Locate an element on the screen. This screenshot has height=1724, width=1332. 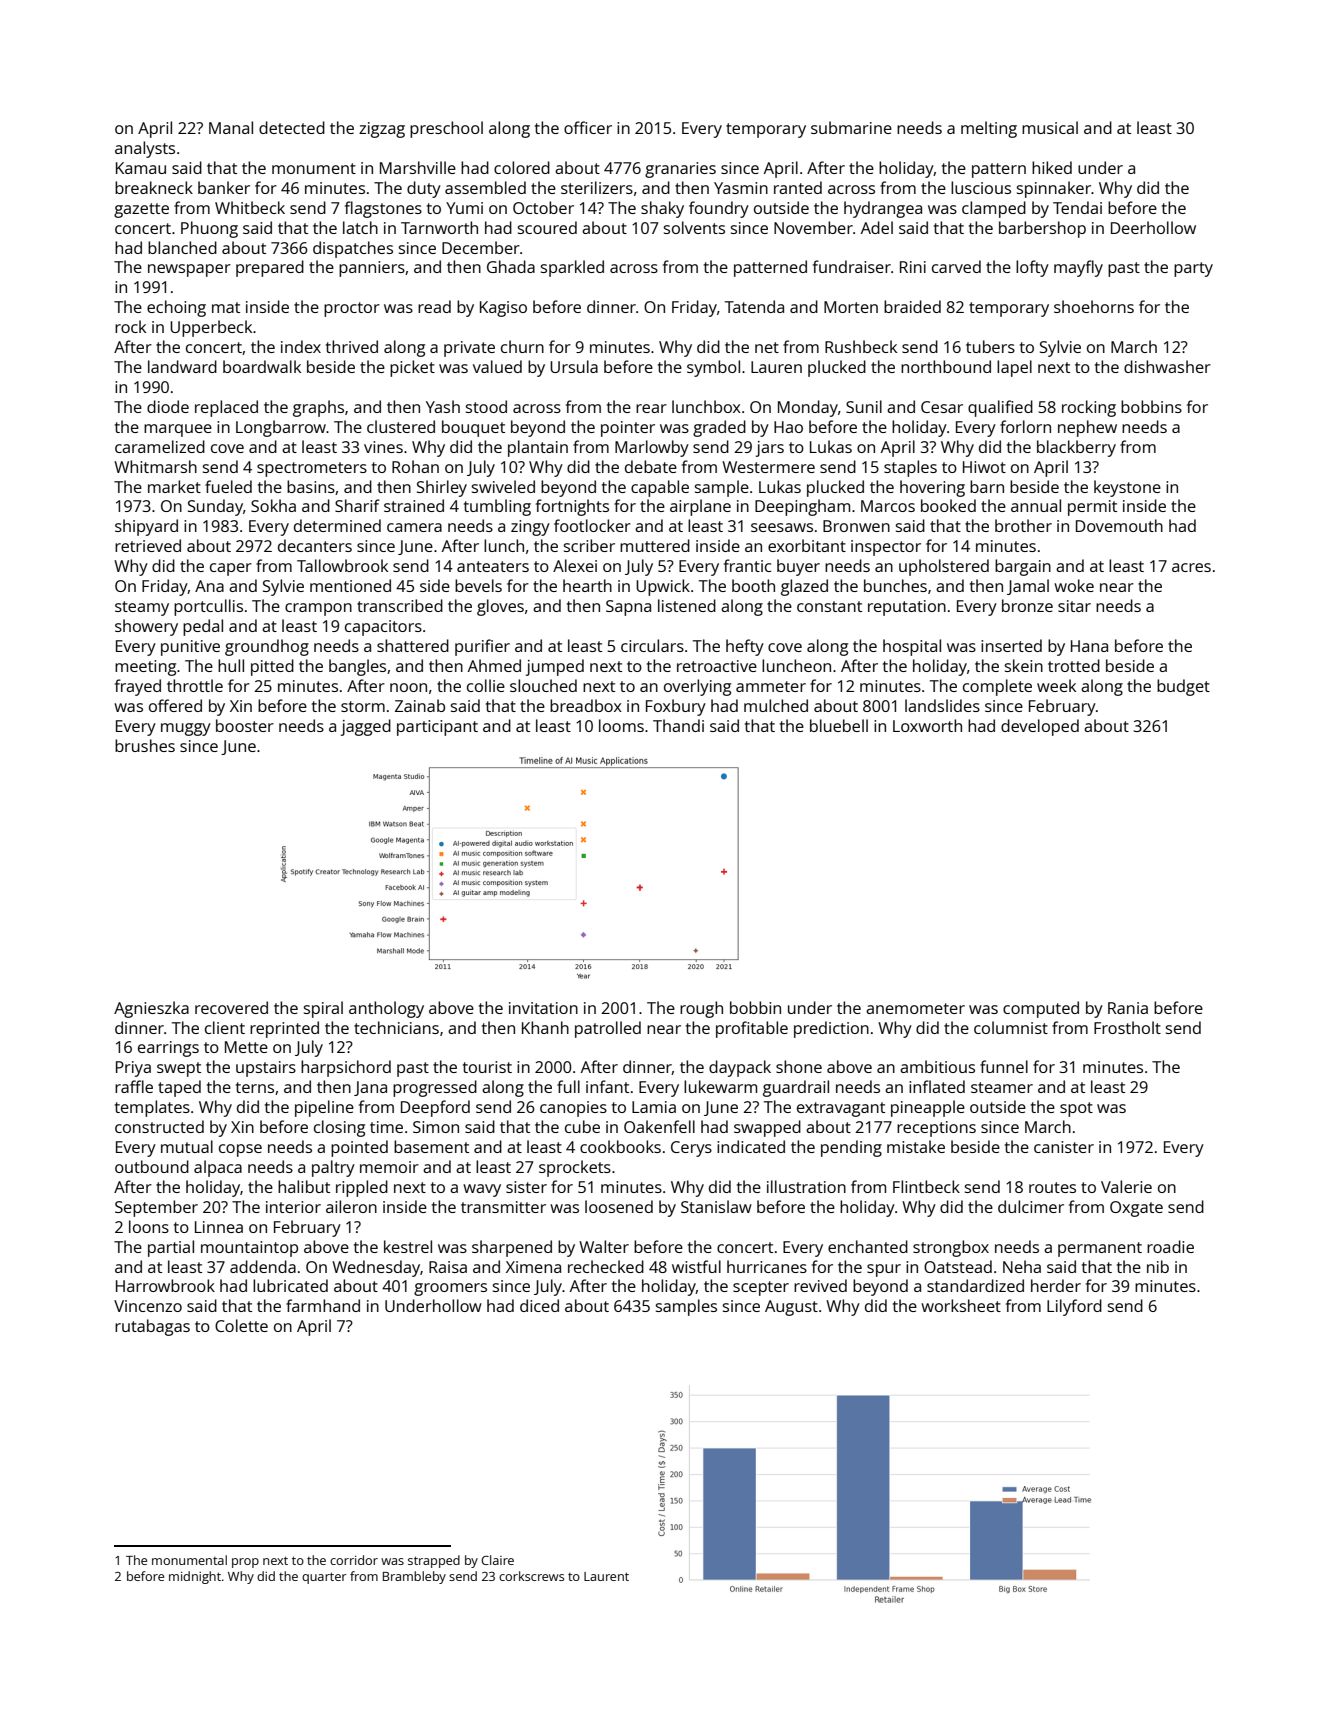
luscious is located at coordinates (981, 187).
